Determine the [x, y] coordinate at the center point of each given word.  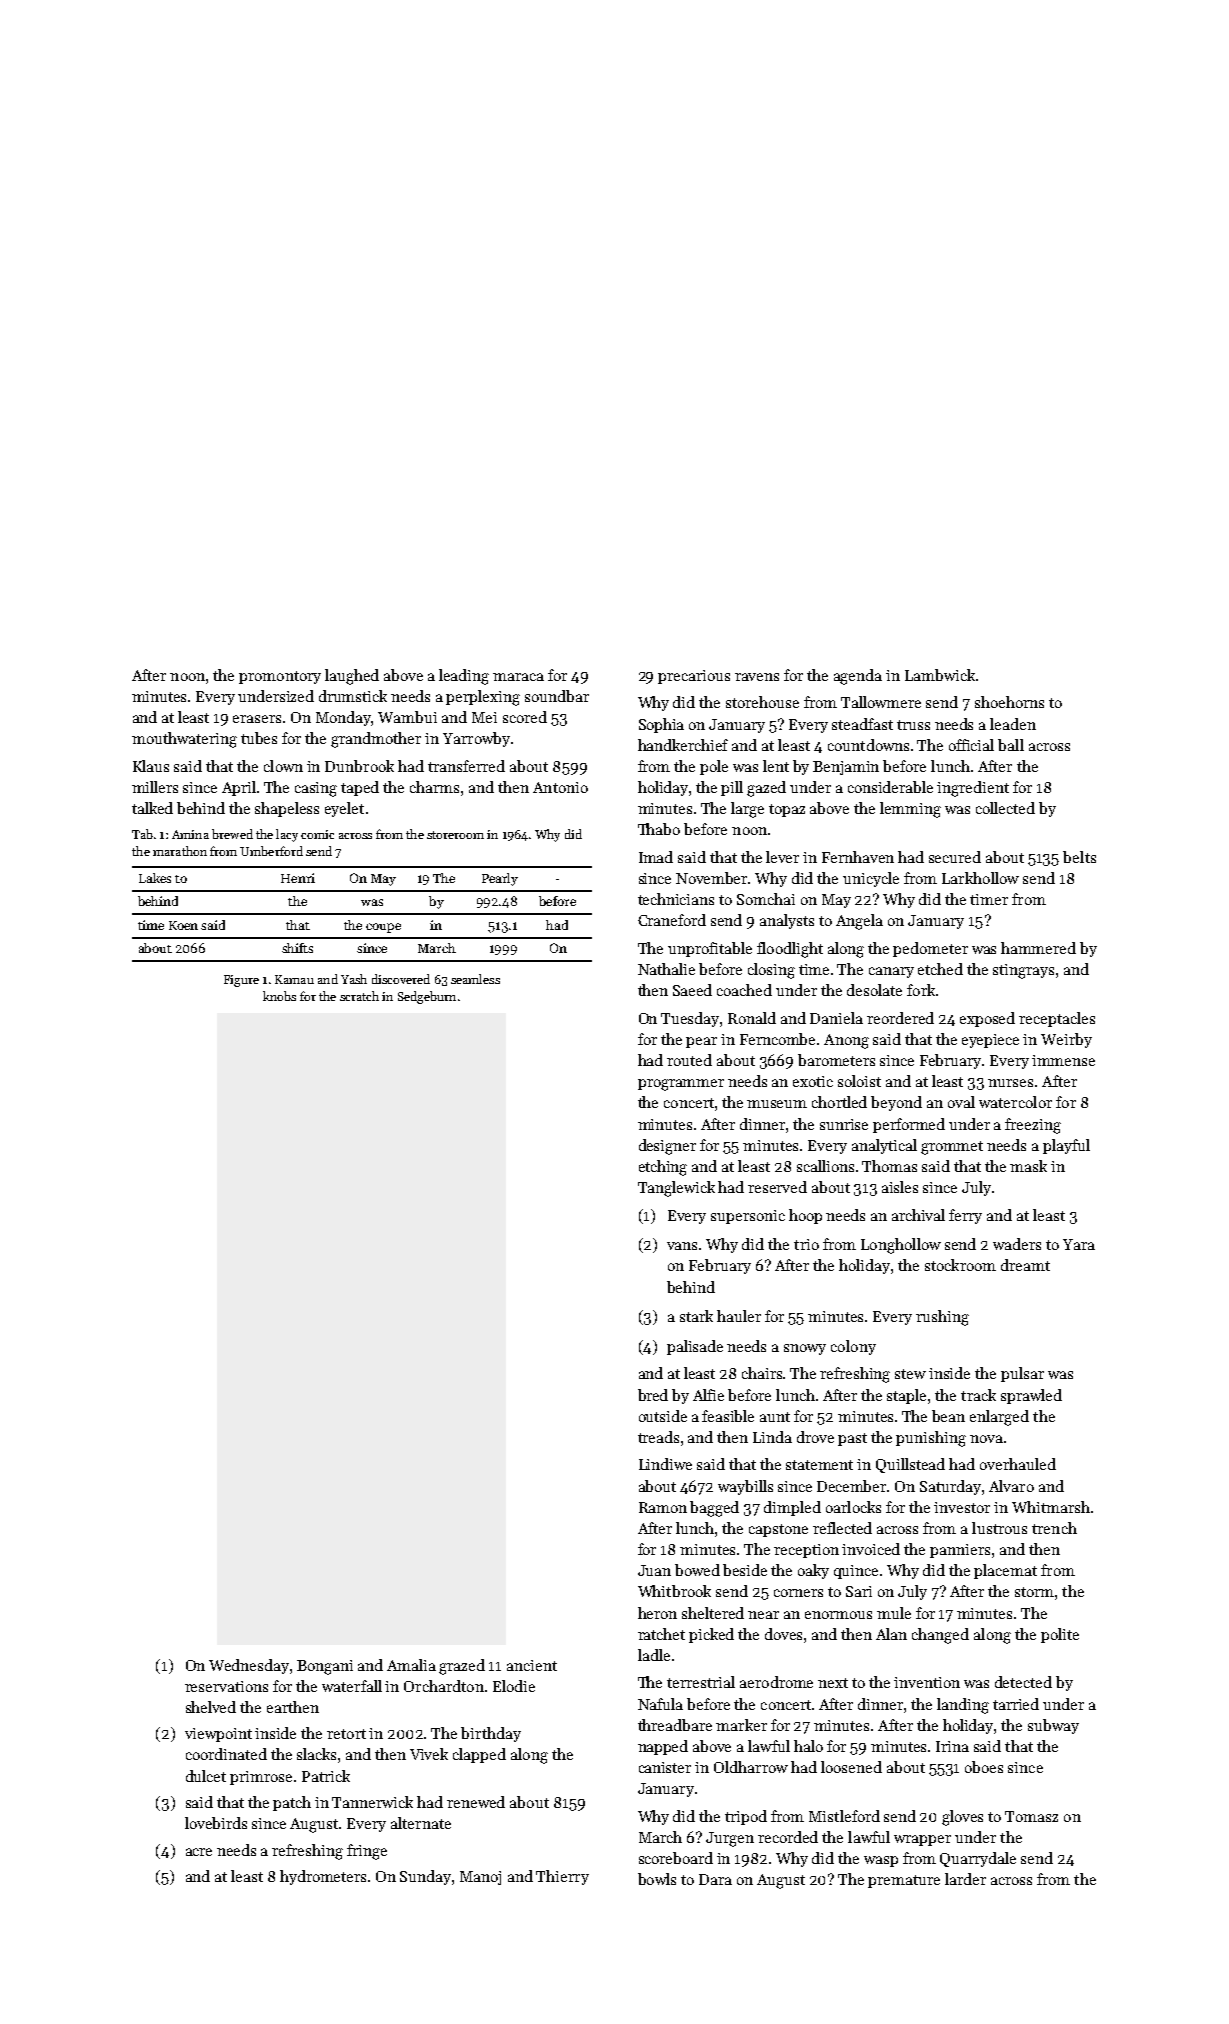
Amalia [411, 1665]
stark [696, 1316]
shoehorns [1009, 702]
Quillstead [910, 1465]
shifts [297, 948]
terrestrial [701, 1682]
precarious [694, 677]
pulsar [1022, 1374]
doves [783, 1634]
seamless [475, 979]
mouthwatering [184, 740]
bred [653, 1395]
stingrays [1023, 971]
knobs [279, 996]
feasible [728, 1416]
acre [199, 1852]
